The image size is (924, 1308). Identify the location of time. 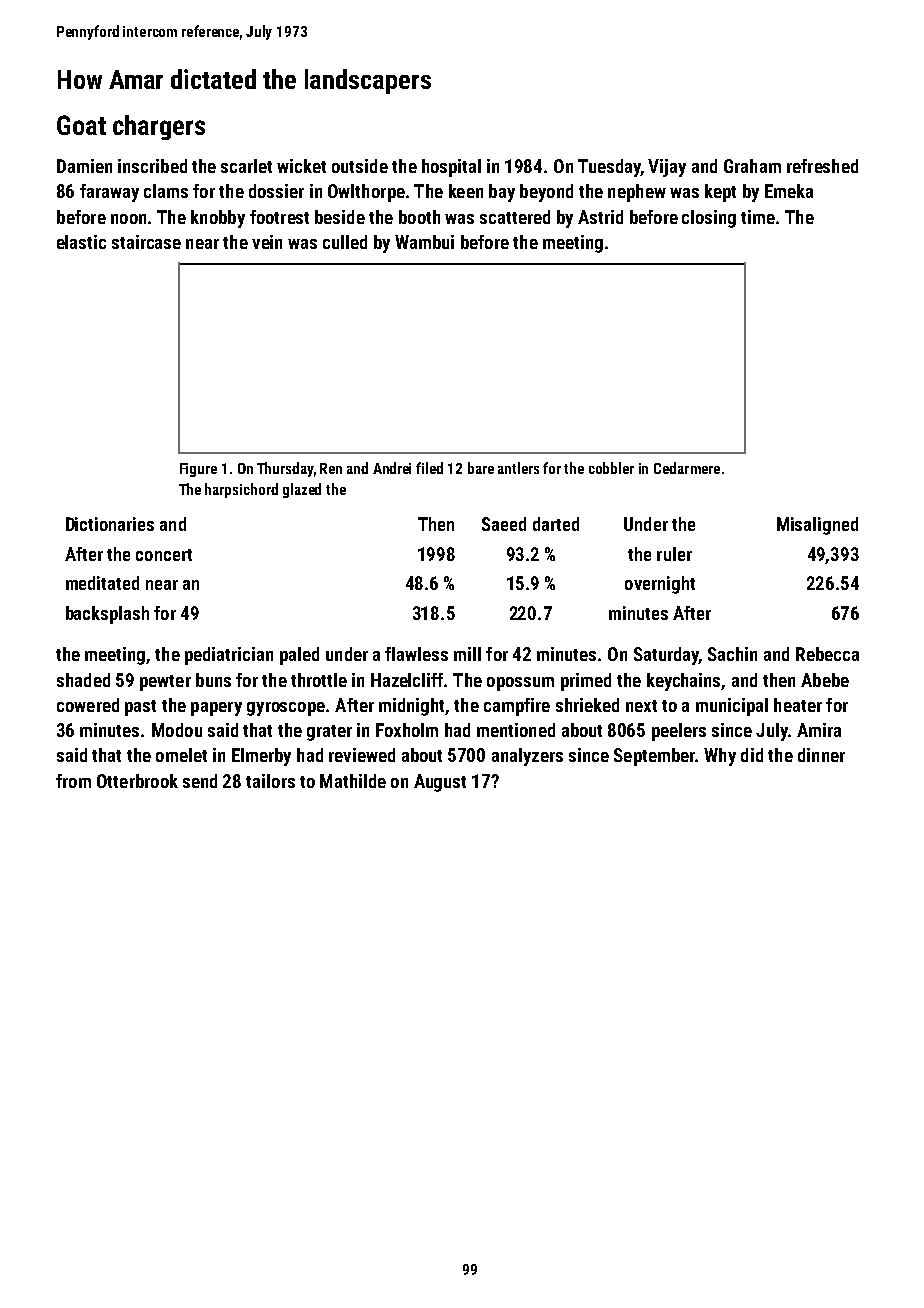
(758, 217).
